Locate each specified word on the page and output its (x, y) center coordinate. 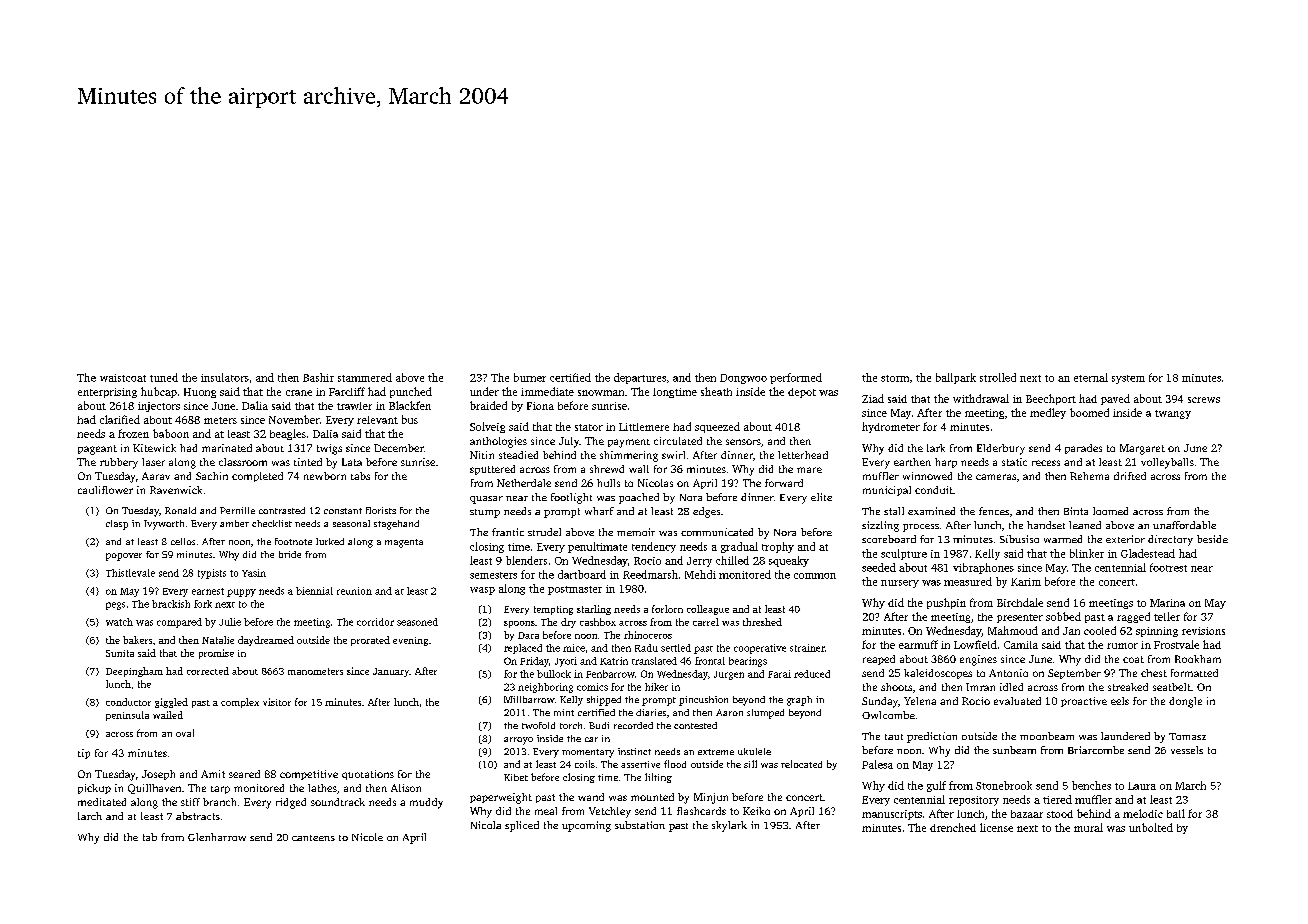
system (1128, 379)
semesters (493, 575)
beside (1212, 539)
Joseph (158, 775)
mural (1088, 827)
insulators (225, 377)
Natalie (218, 640)
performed (796, 378)
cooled (1100, 630)
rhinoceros (648, 635)
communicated (717, 532)
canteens (313, 838)
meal (546, 811)
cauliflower (105, 490)
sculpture (904, 554)
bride (290, 554)
